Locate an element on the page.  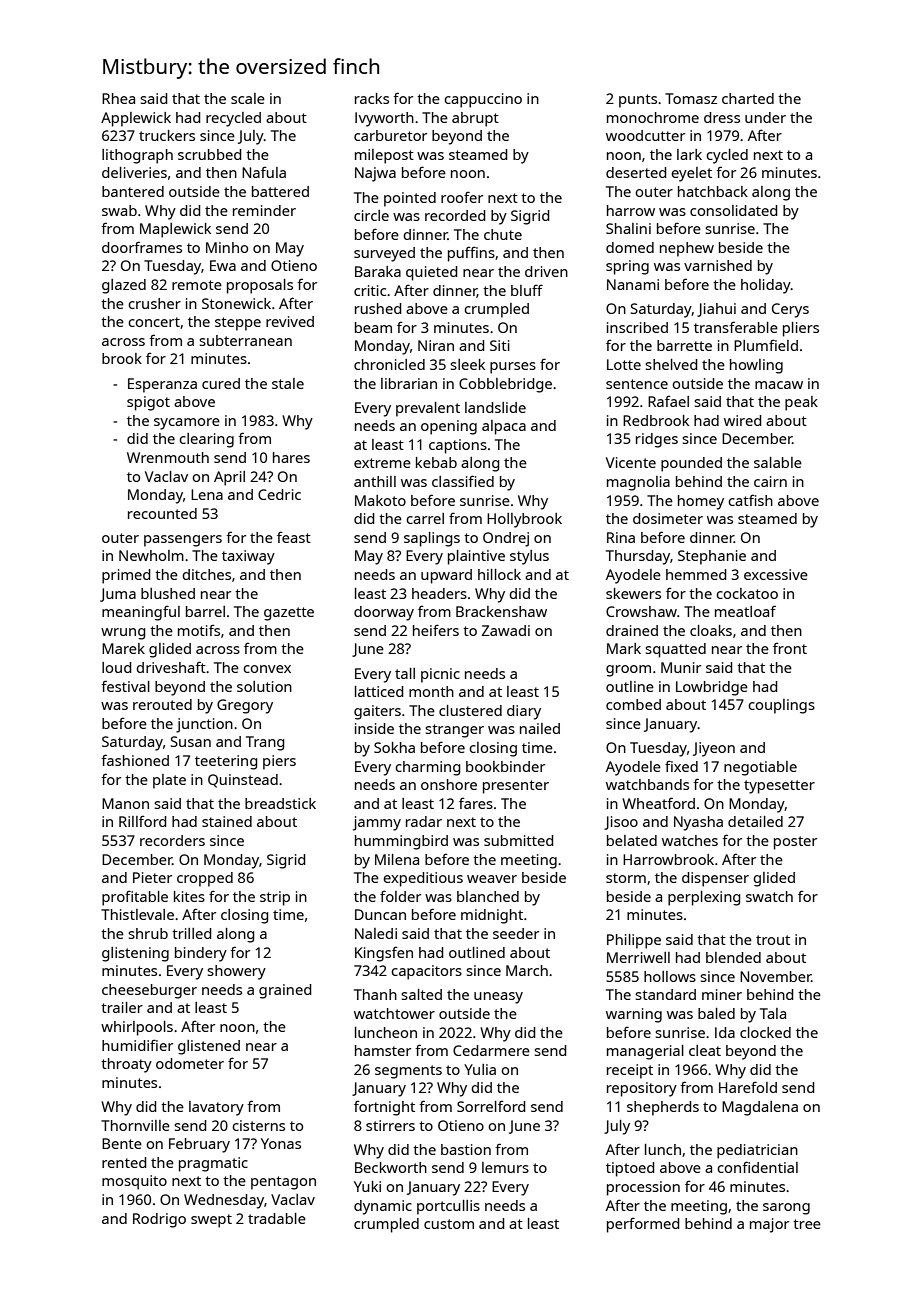
Rodrigo is located at coordinates (159, 1220).
